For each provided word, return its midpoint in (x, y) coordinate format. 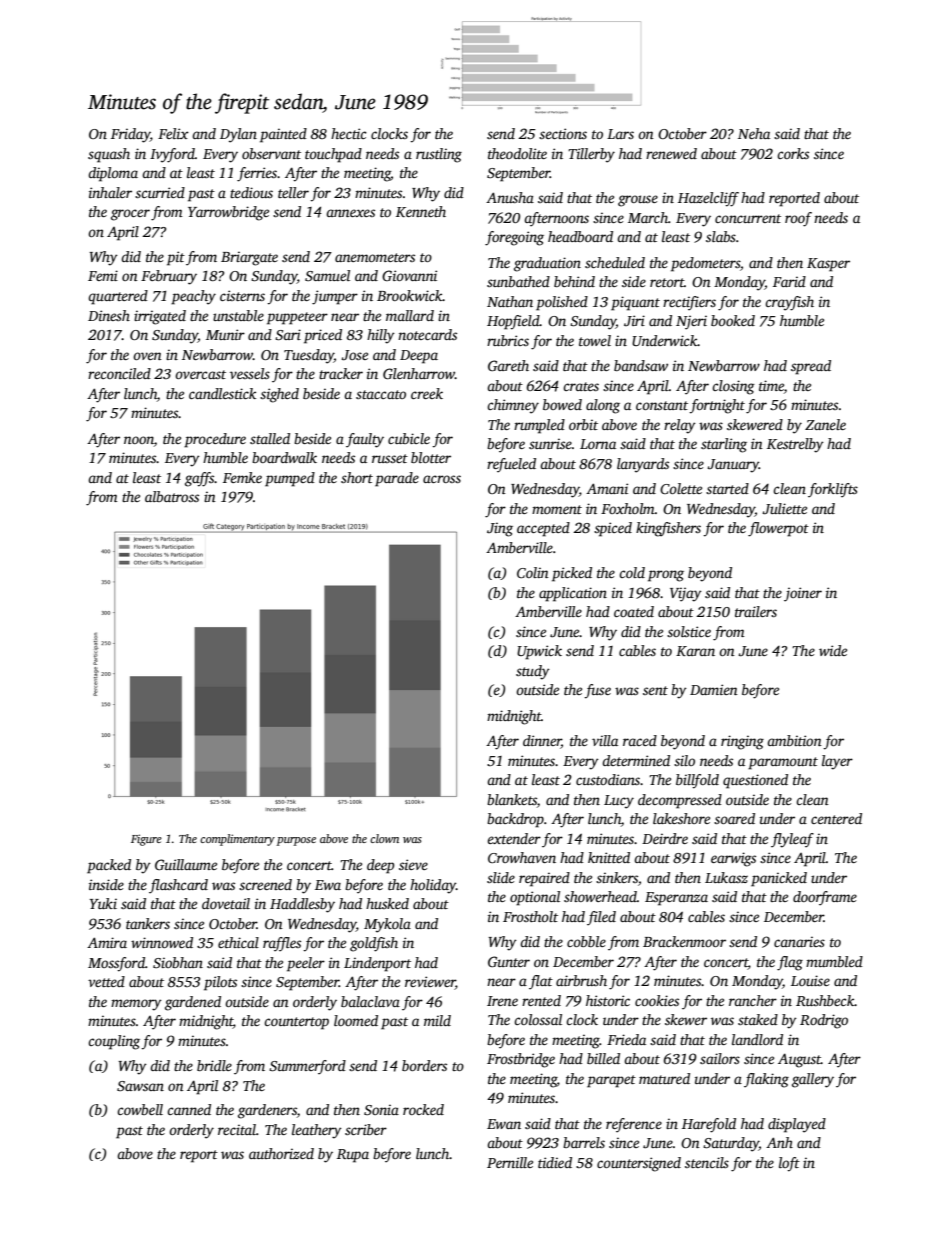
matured (664, 1078)
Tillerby (591, 155)
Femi (103, 275)
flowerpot (778, 529)
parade (397, 479)
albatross (172, 496)
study (533, 672)
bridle (214, 1065)
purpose (296, 841)
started (727, 488)
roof (798, 219)
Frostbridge (521, 1060)
